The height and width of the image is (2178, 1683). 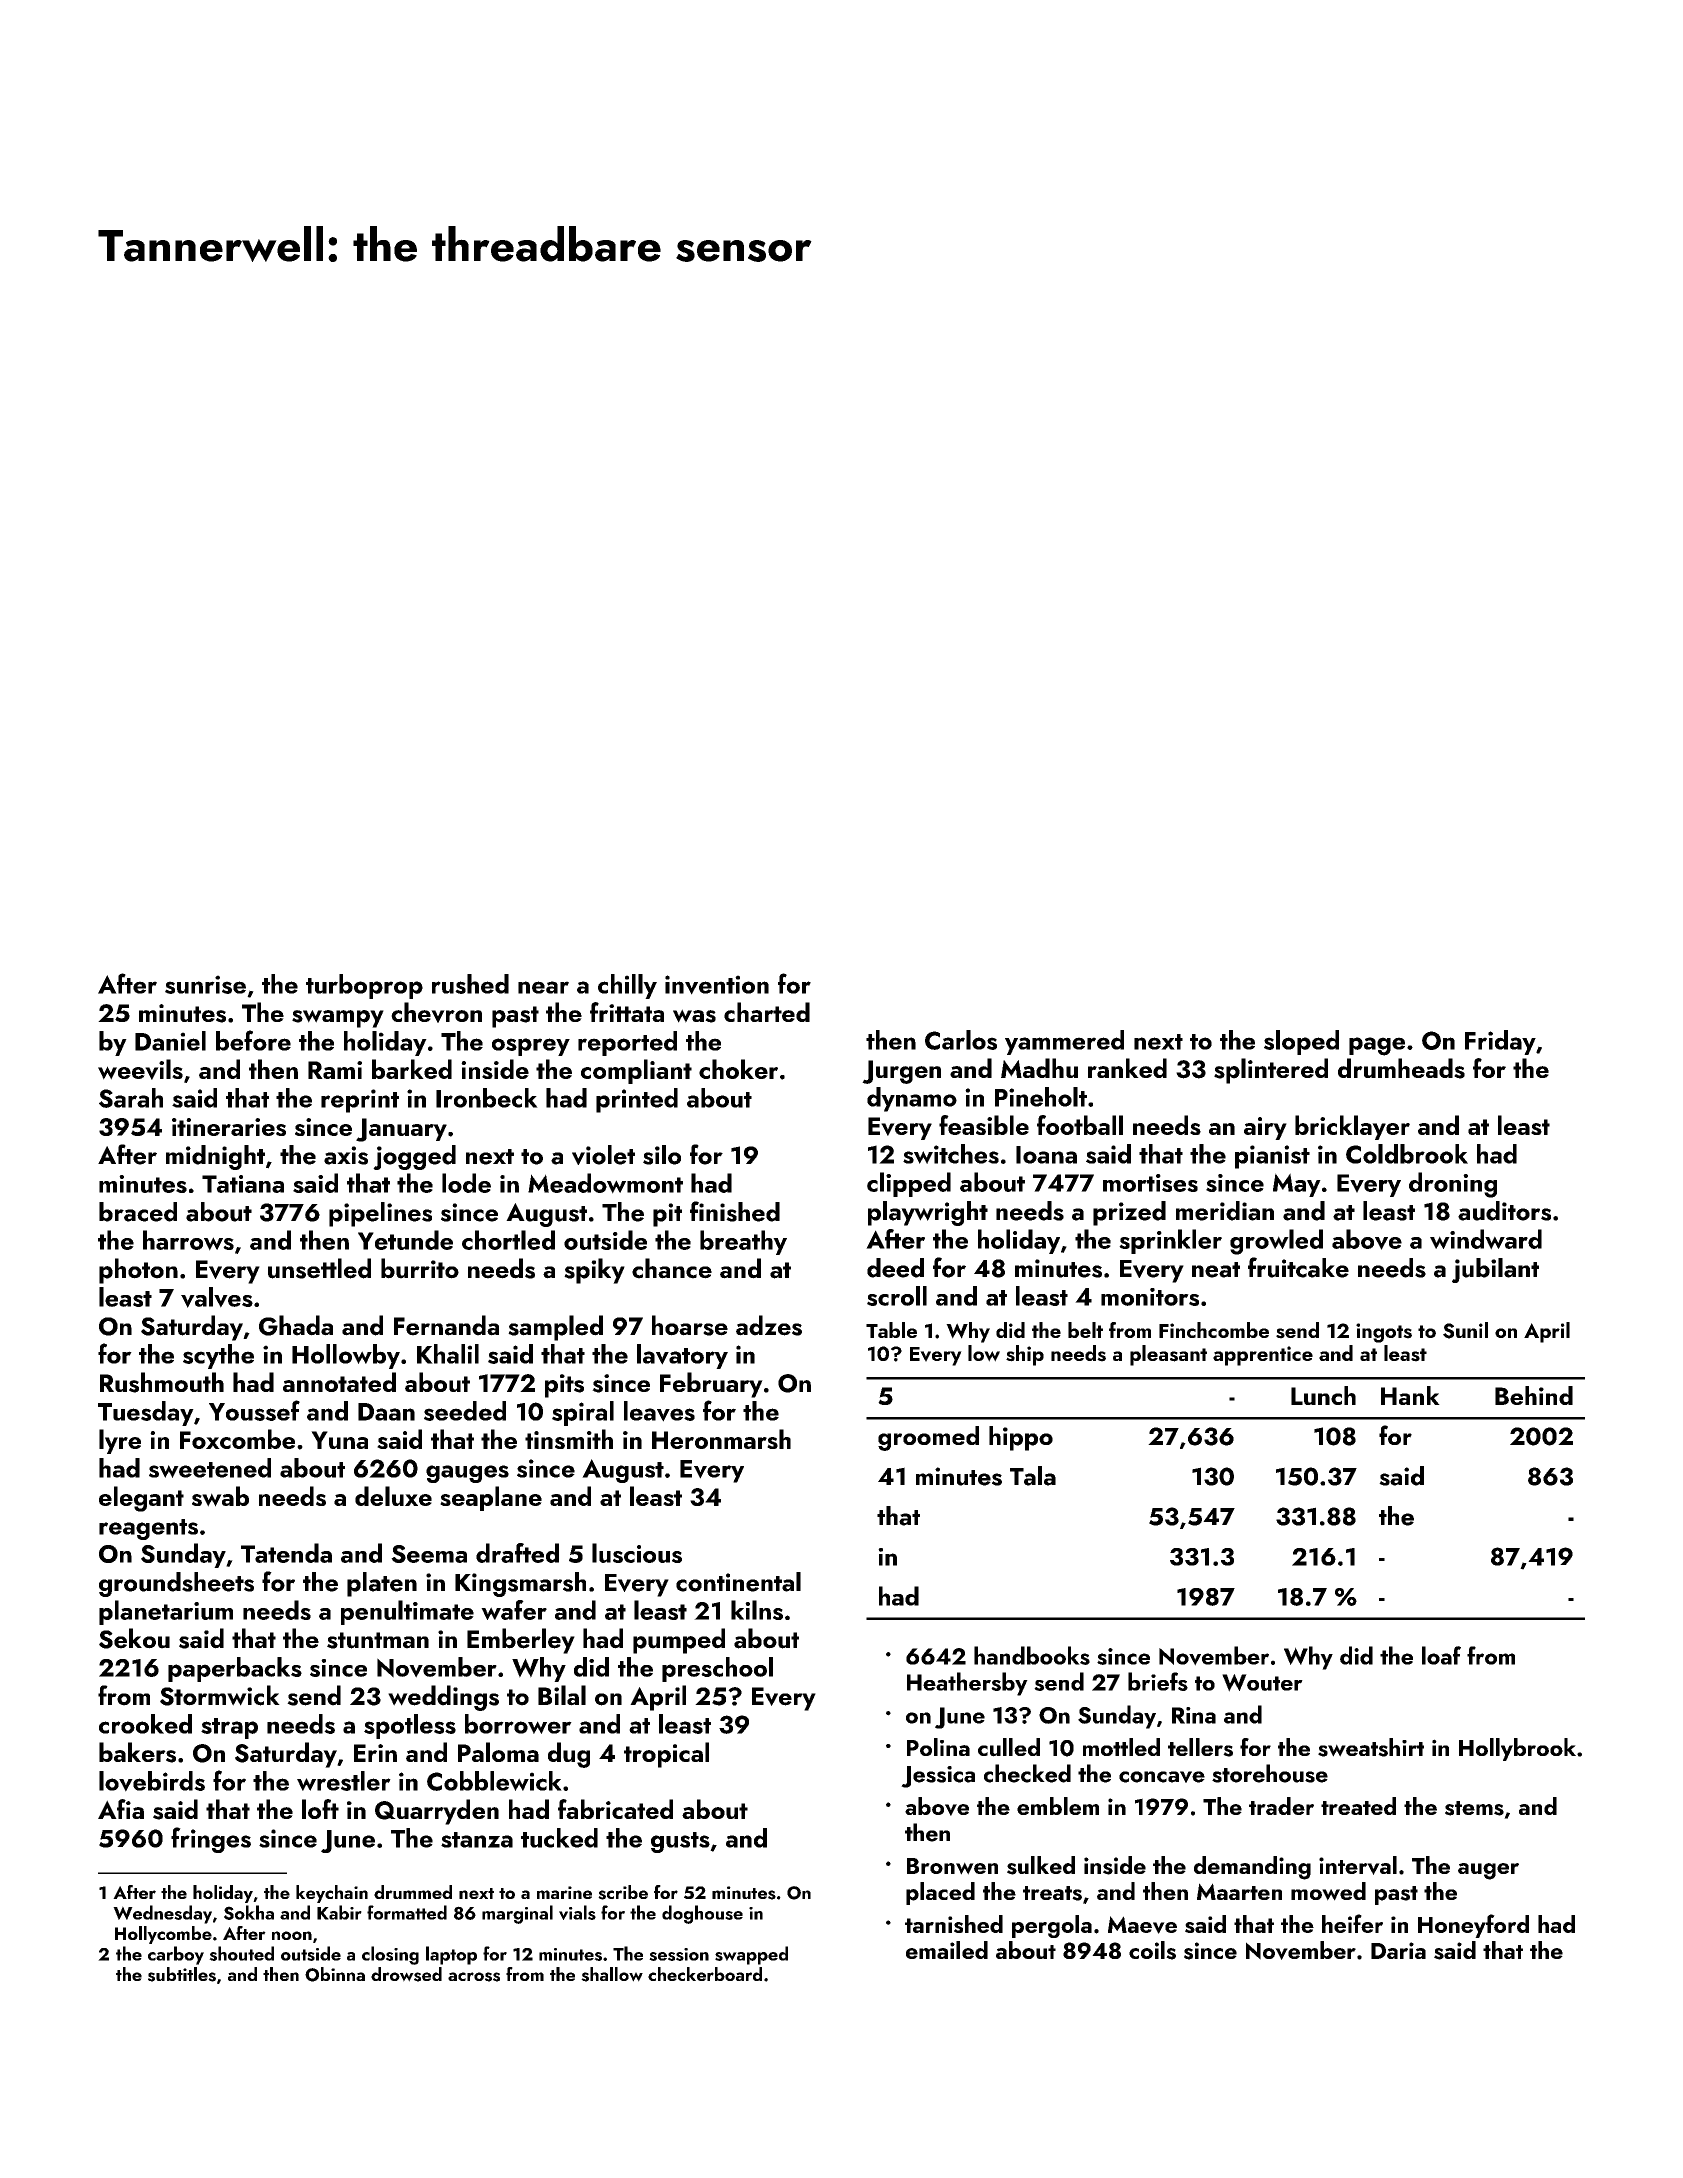 I want to click on subtitles, so click(x=182, y=1974).
